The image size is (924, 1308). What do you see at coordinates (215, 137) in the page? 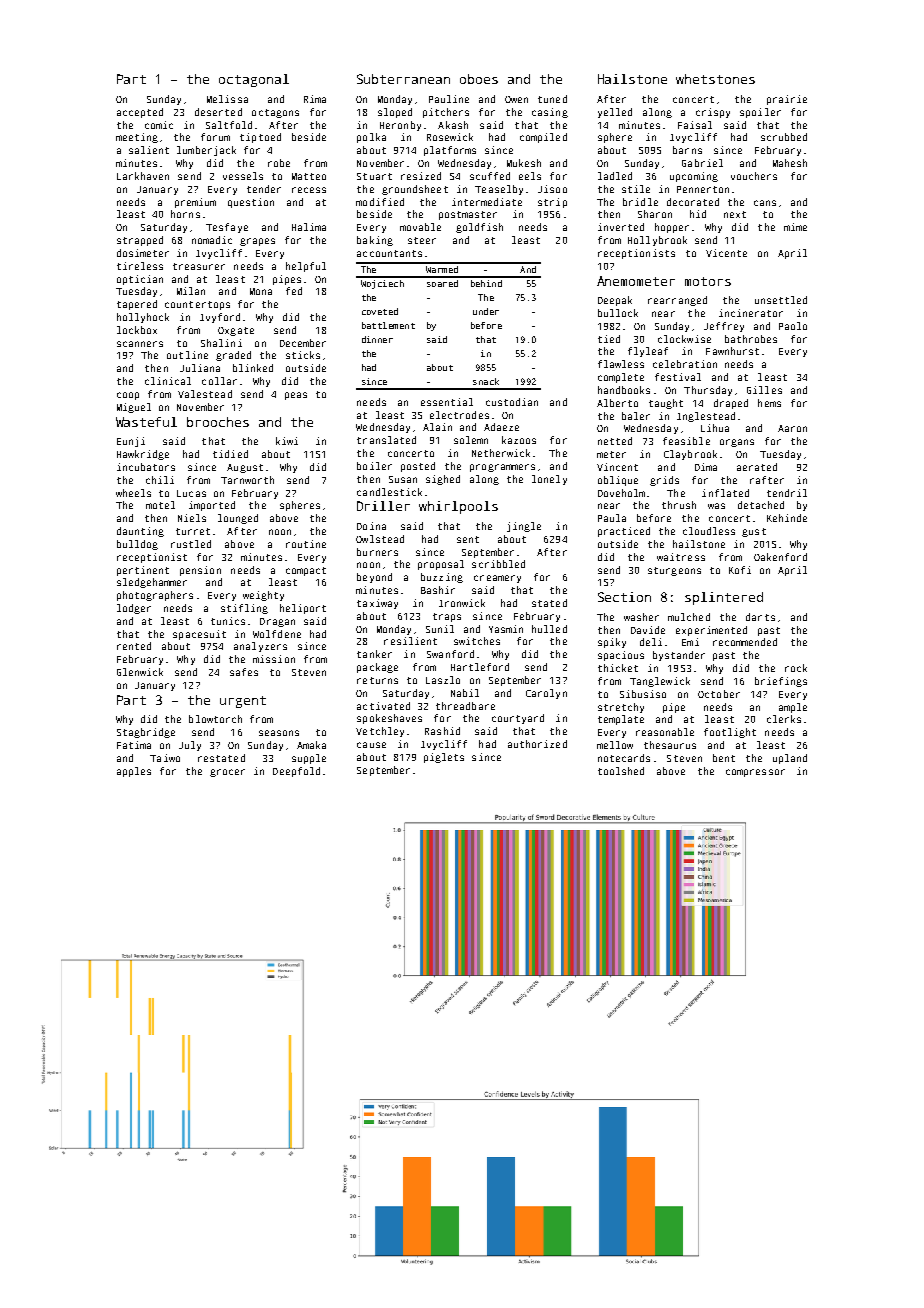
I see `forum` at bounding box center [215, 137].
